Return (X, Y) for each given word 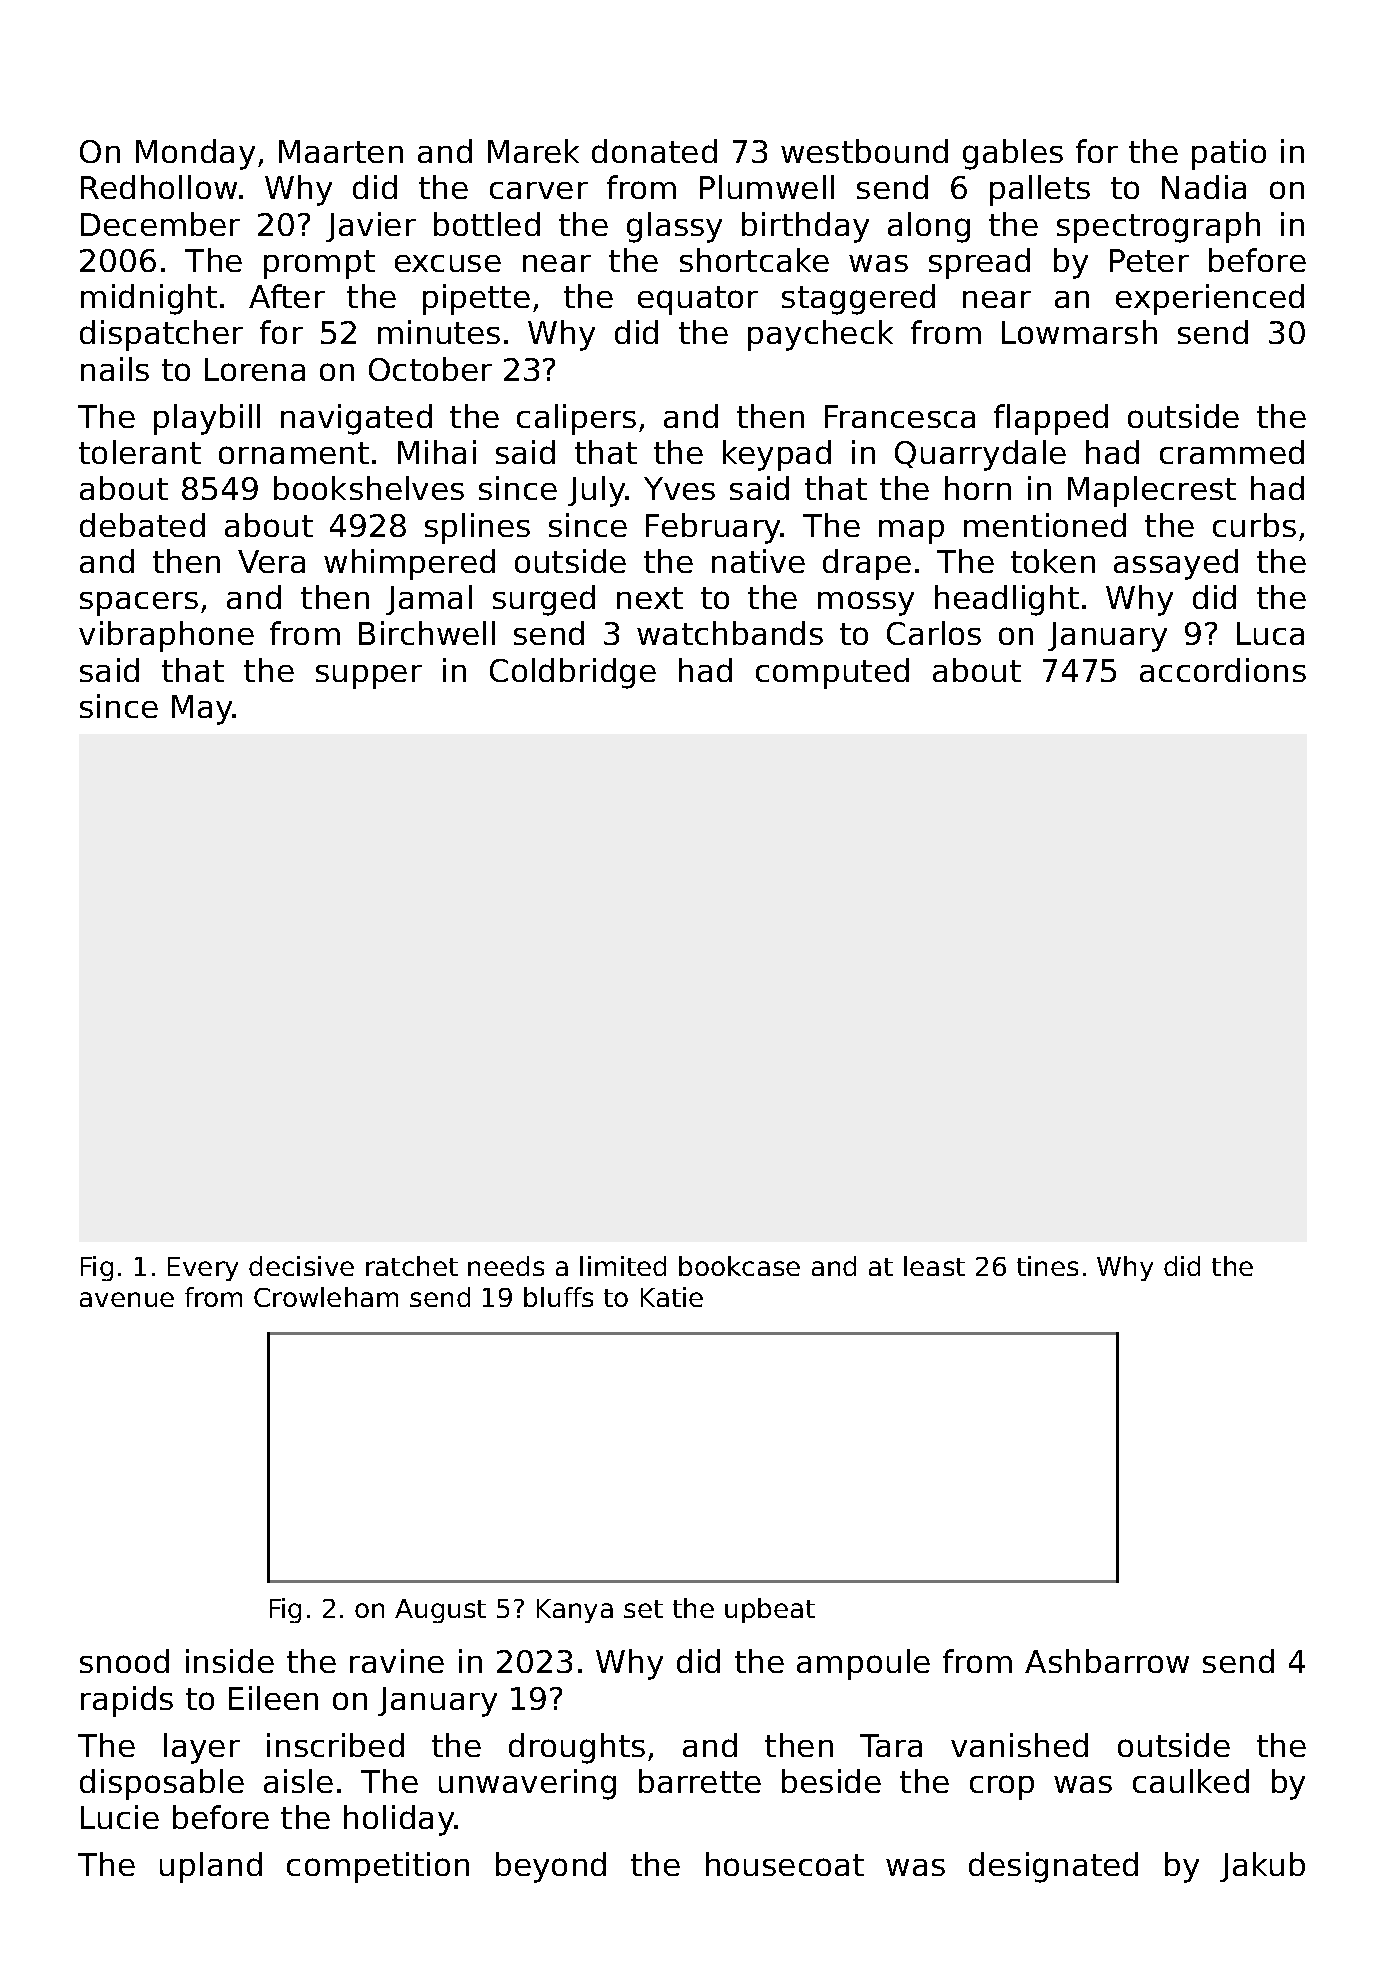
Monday (195, 154)
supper (369, 677)
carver (539, 190)
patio (1229, 154)
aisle (298, 1781)
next (650, 598)
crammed (1232, 452)
